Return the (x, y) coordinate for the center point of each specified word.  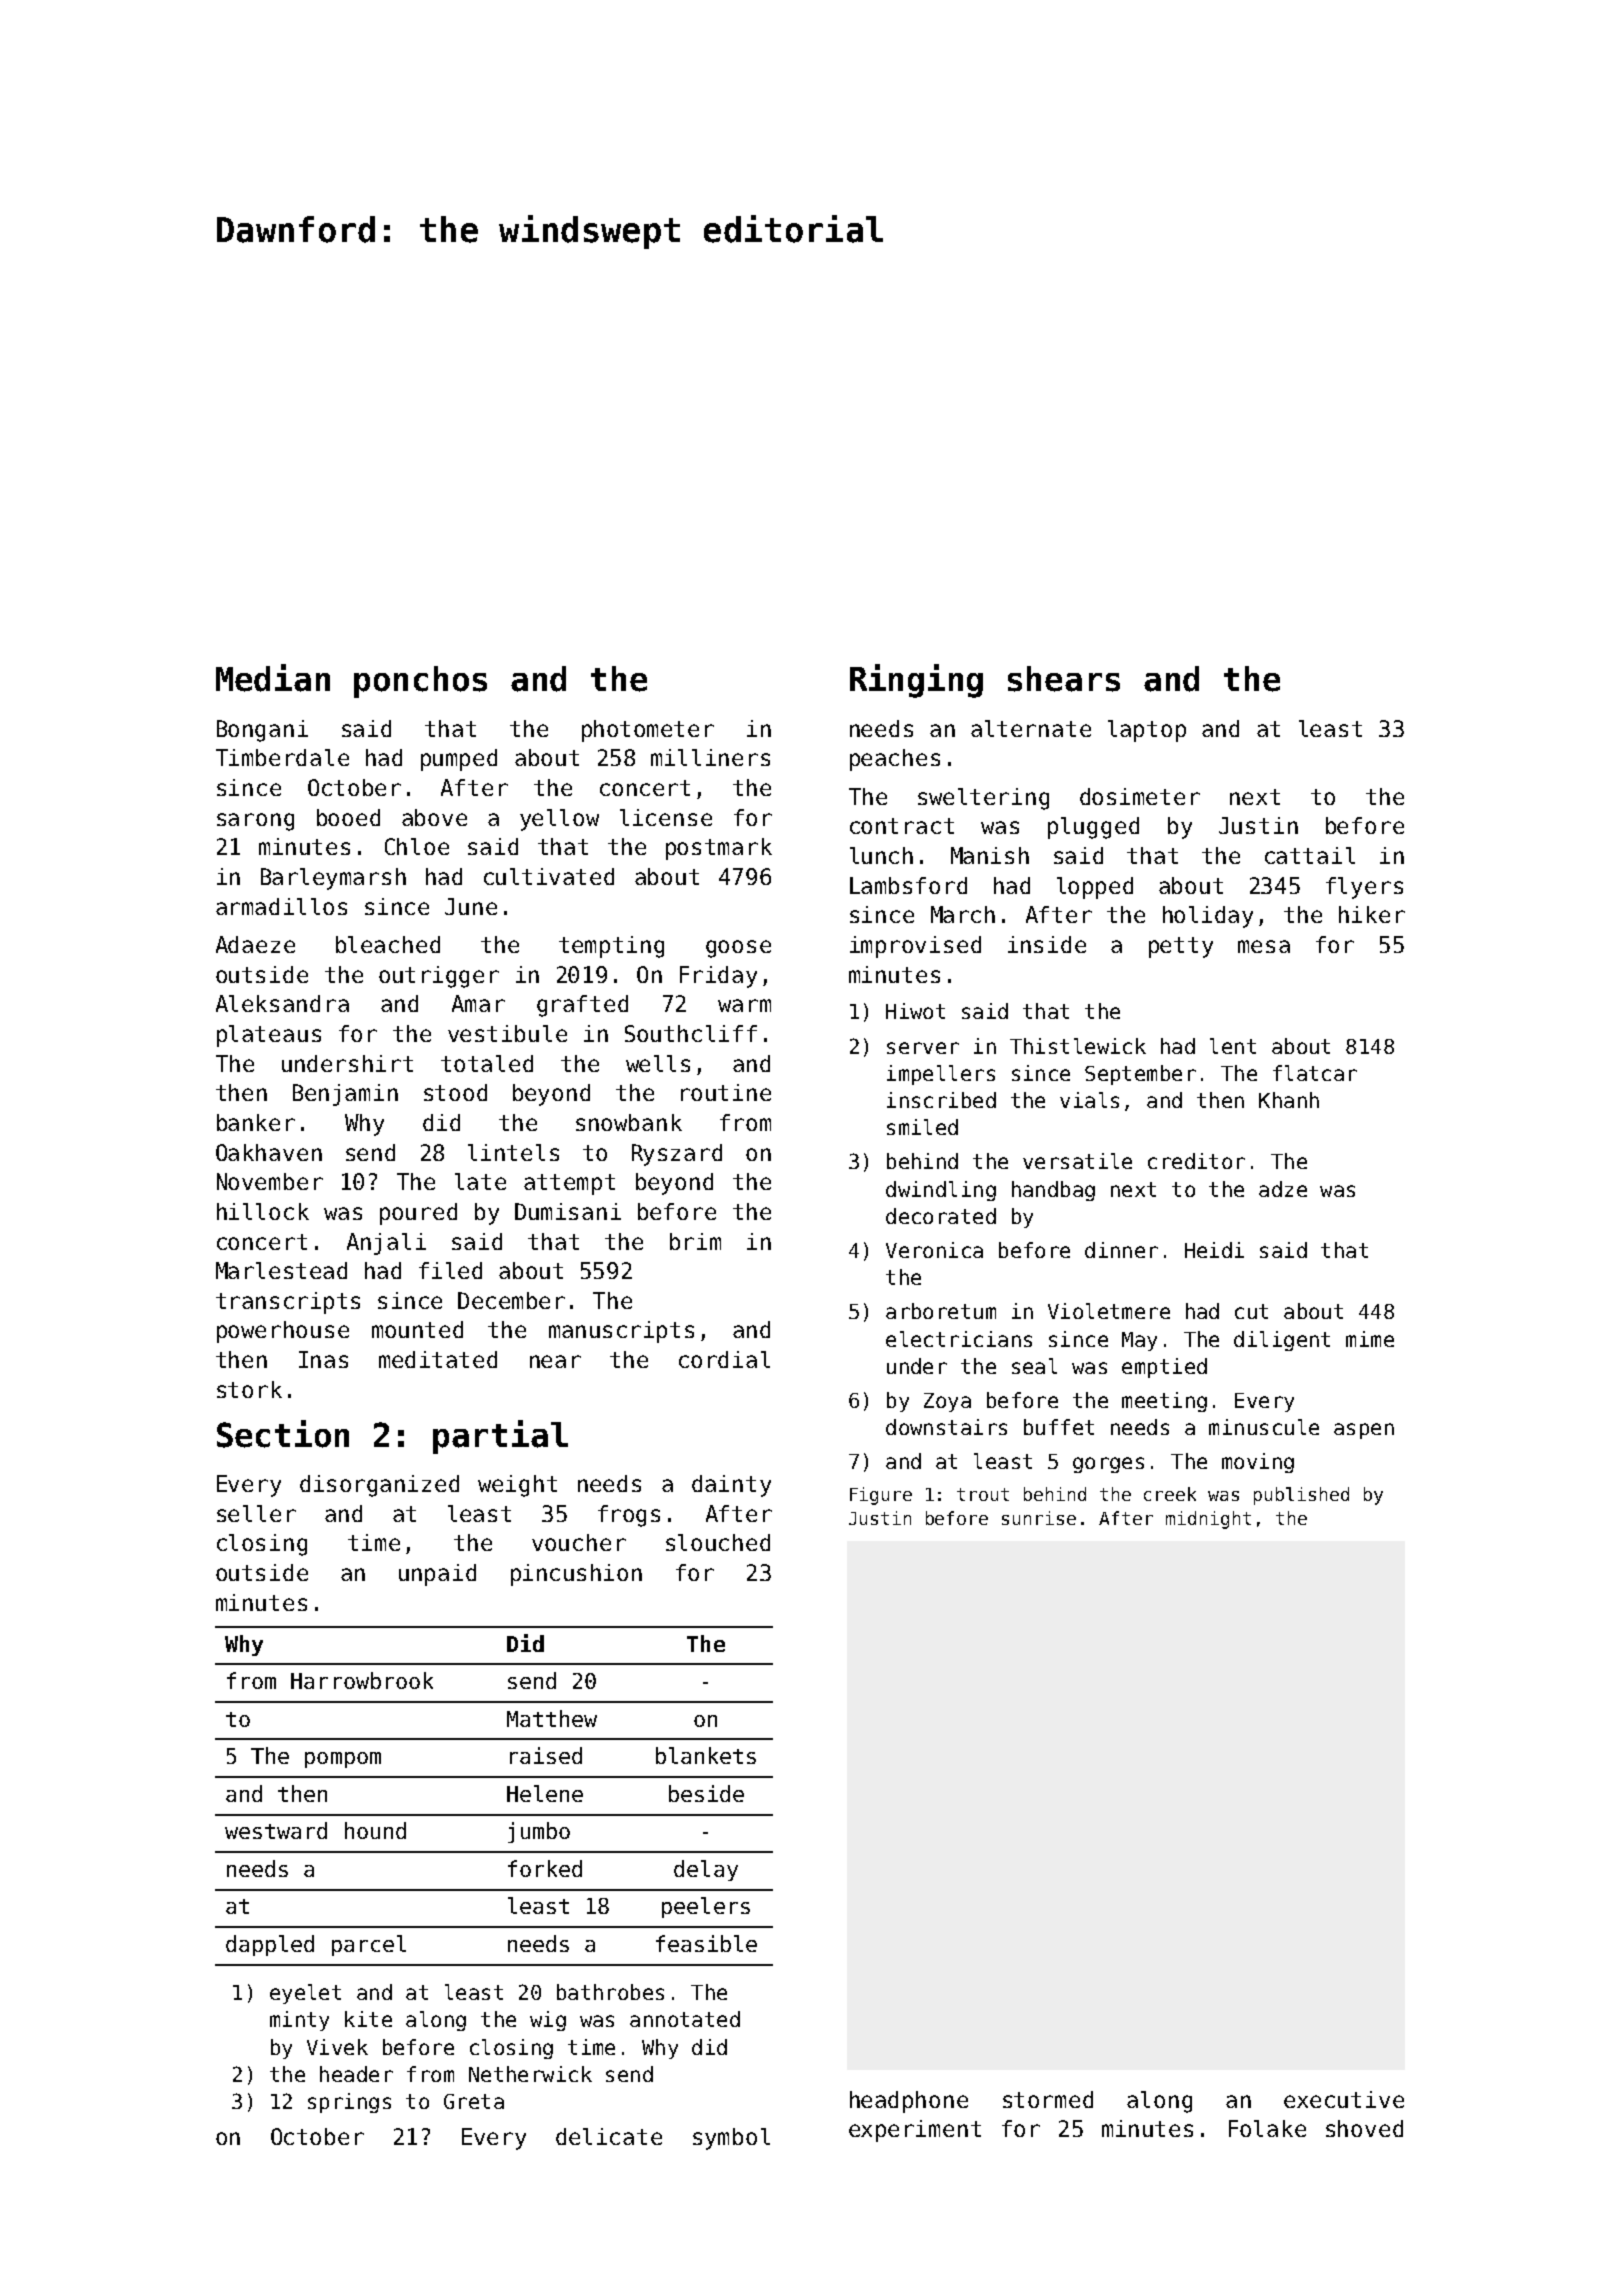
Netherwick (530, 2074)
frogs (629, 1516)
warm (744, 1005)
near (555, 1361)
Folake (1267, 2128)
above (434, 817)
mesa (1264, 946)
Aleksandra (282, 1003)
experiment (915, 2131)
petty (1181, 947)
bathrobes (610, 1992)
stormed (1048, 2099)
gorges (1108, 1465)
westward (276, 1830)
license (666, 817)
